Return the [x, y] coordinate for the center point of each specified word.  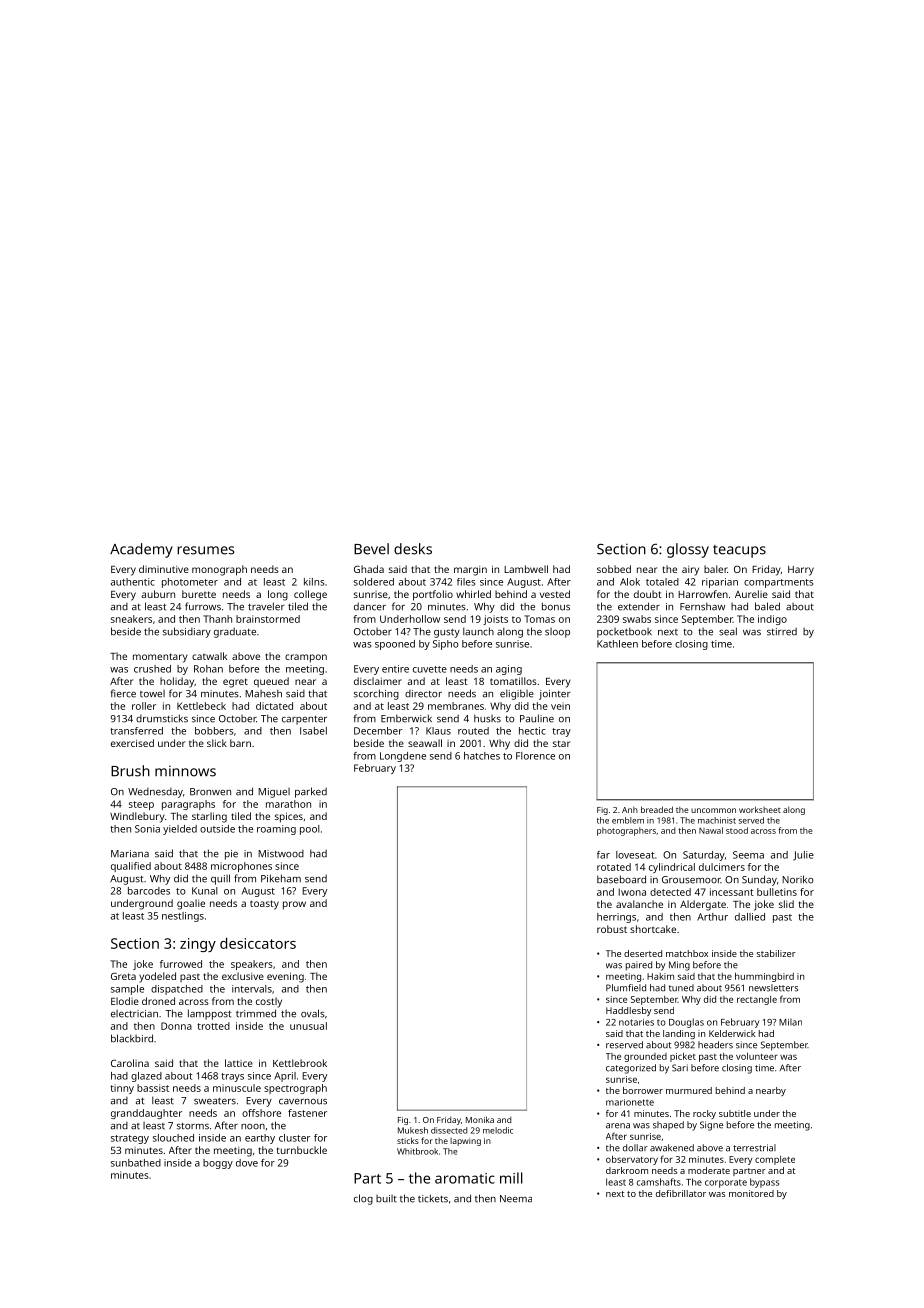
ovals [313, 1013]
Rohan [208, 669]
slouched [173, 1138]
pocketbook [624, 632]
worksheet [760, 809]
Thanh [217, 619]
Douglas [686, 1023]
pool [310, 830]
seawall [425, 743]
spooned [395, 645]
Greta [123, 976]
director [423, 694]
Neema [516, 1199]
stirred [782, 631]
